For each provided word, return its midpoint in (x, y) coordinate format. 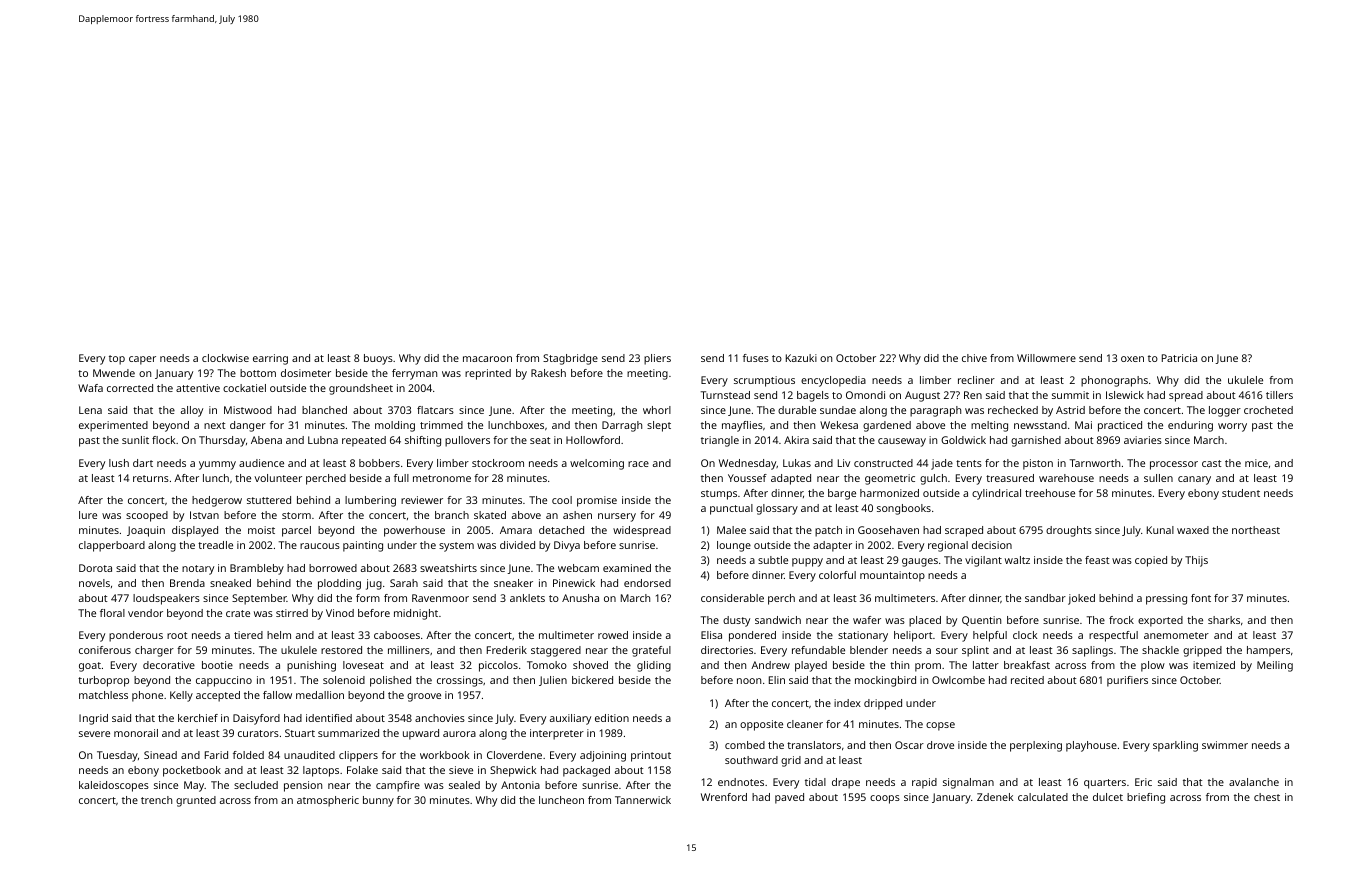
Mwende (114, 373)
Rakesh (548, 373)
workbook (444, 755)
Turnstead (725, 395)
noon (749, 681)
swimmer (1225, 745)
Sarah (404, 583)
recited (1027, 680)
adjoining (603, 756)
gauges (920, 562)
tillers (1279, 395)
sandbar (1045, 598)
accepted (218, 696)
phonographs (1114, 381)
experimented (113, 426)
